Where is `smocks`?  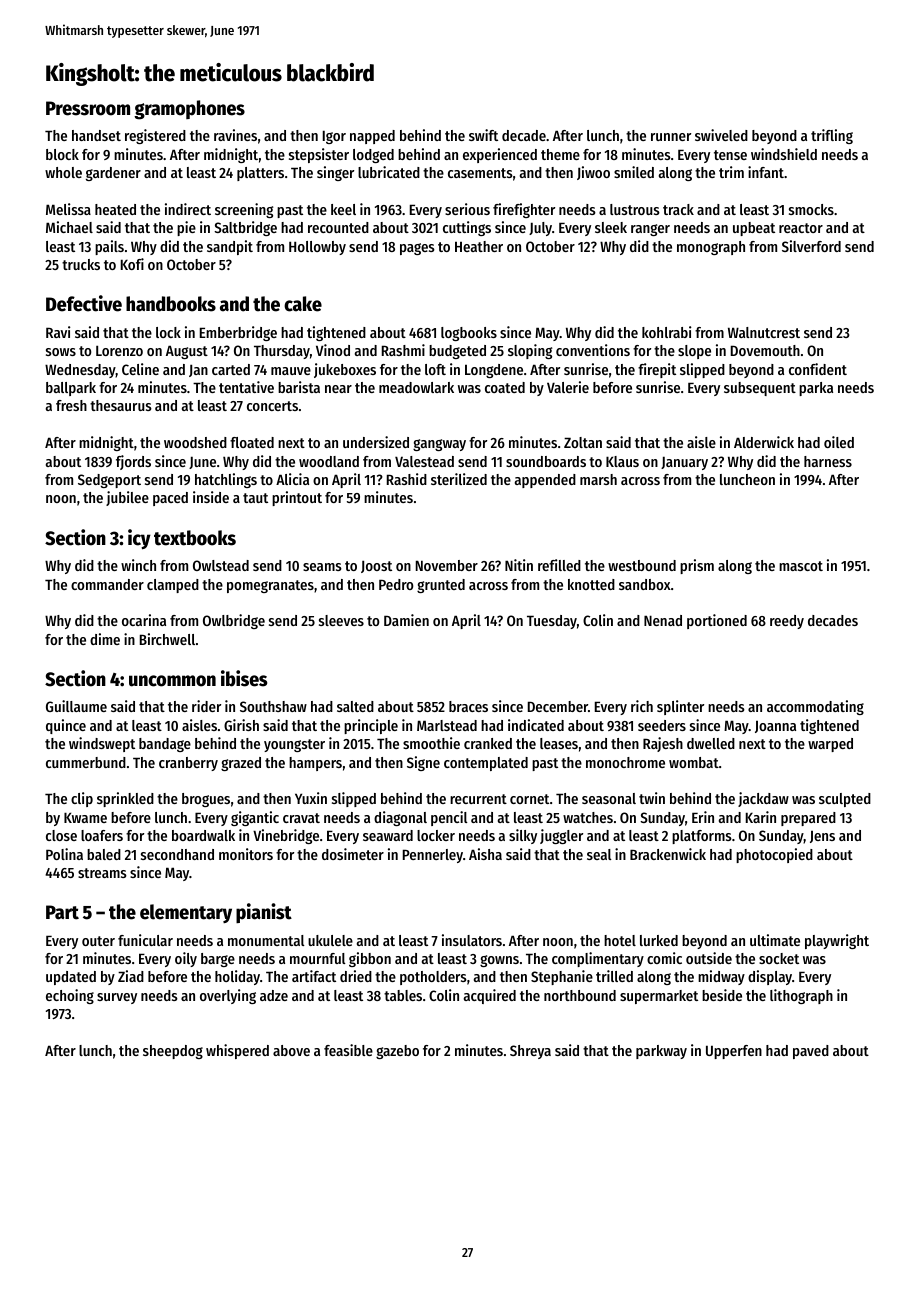 smocks is located at coordinates (811, 209).
